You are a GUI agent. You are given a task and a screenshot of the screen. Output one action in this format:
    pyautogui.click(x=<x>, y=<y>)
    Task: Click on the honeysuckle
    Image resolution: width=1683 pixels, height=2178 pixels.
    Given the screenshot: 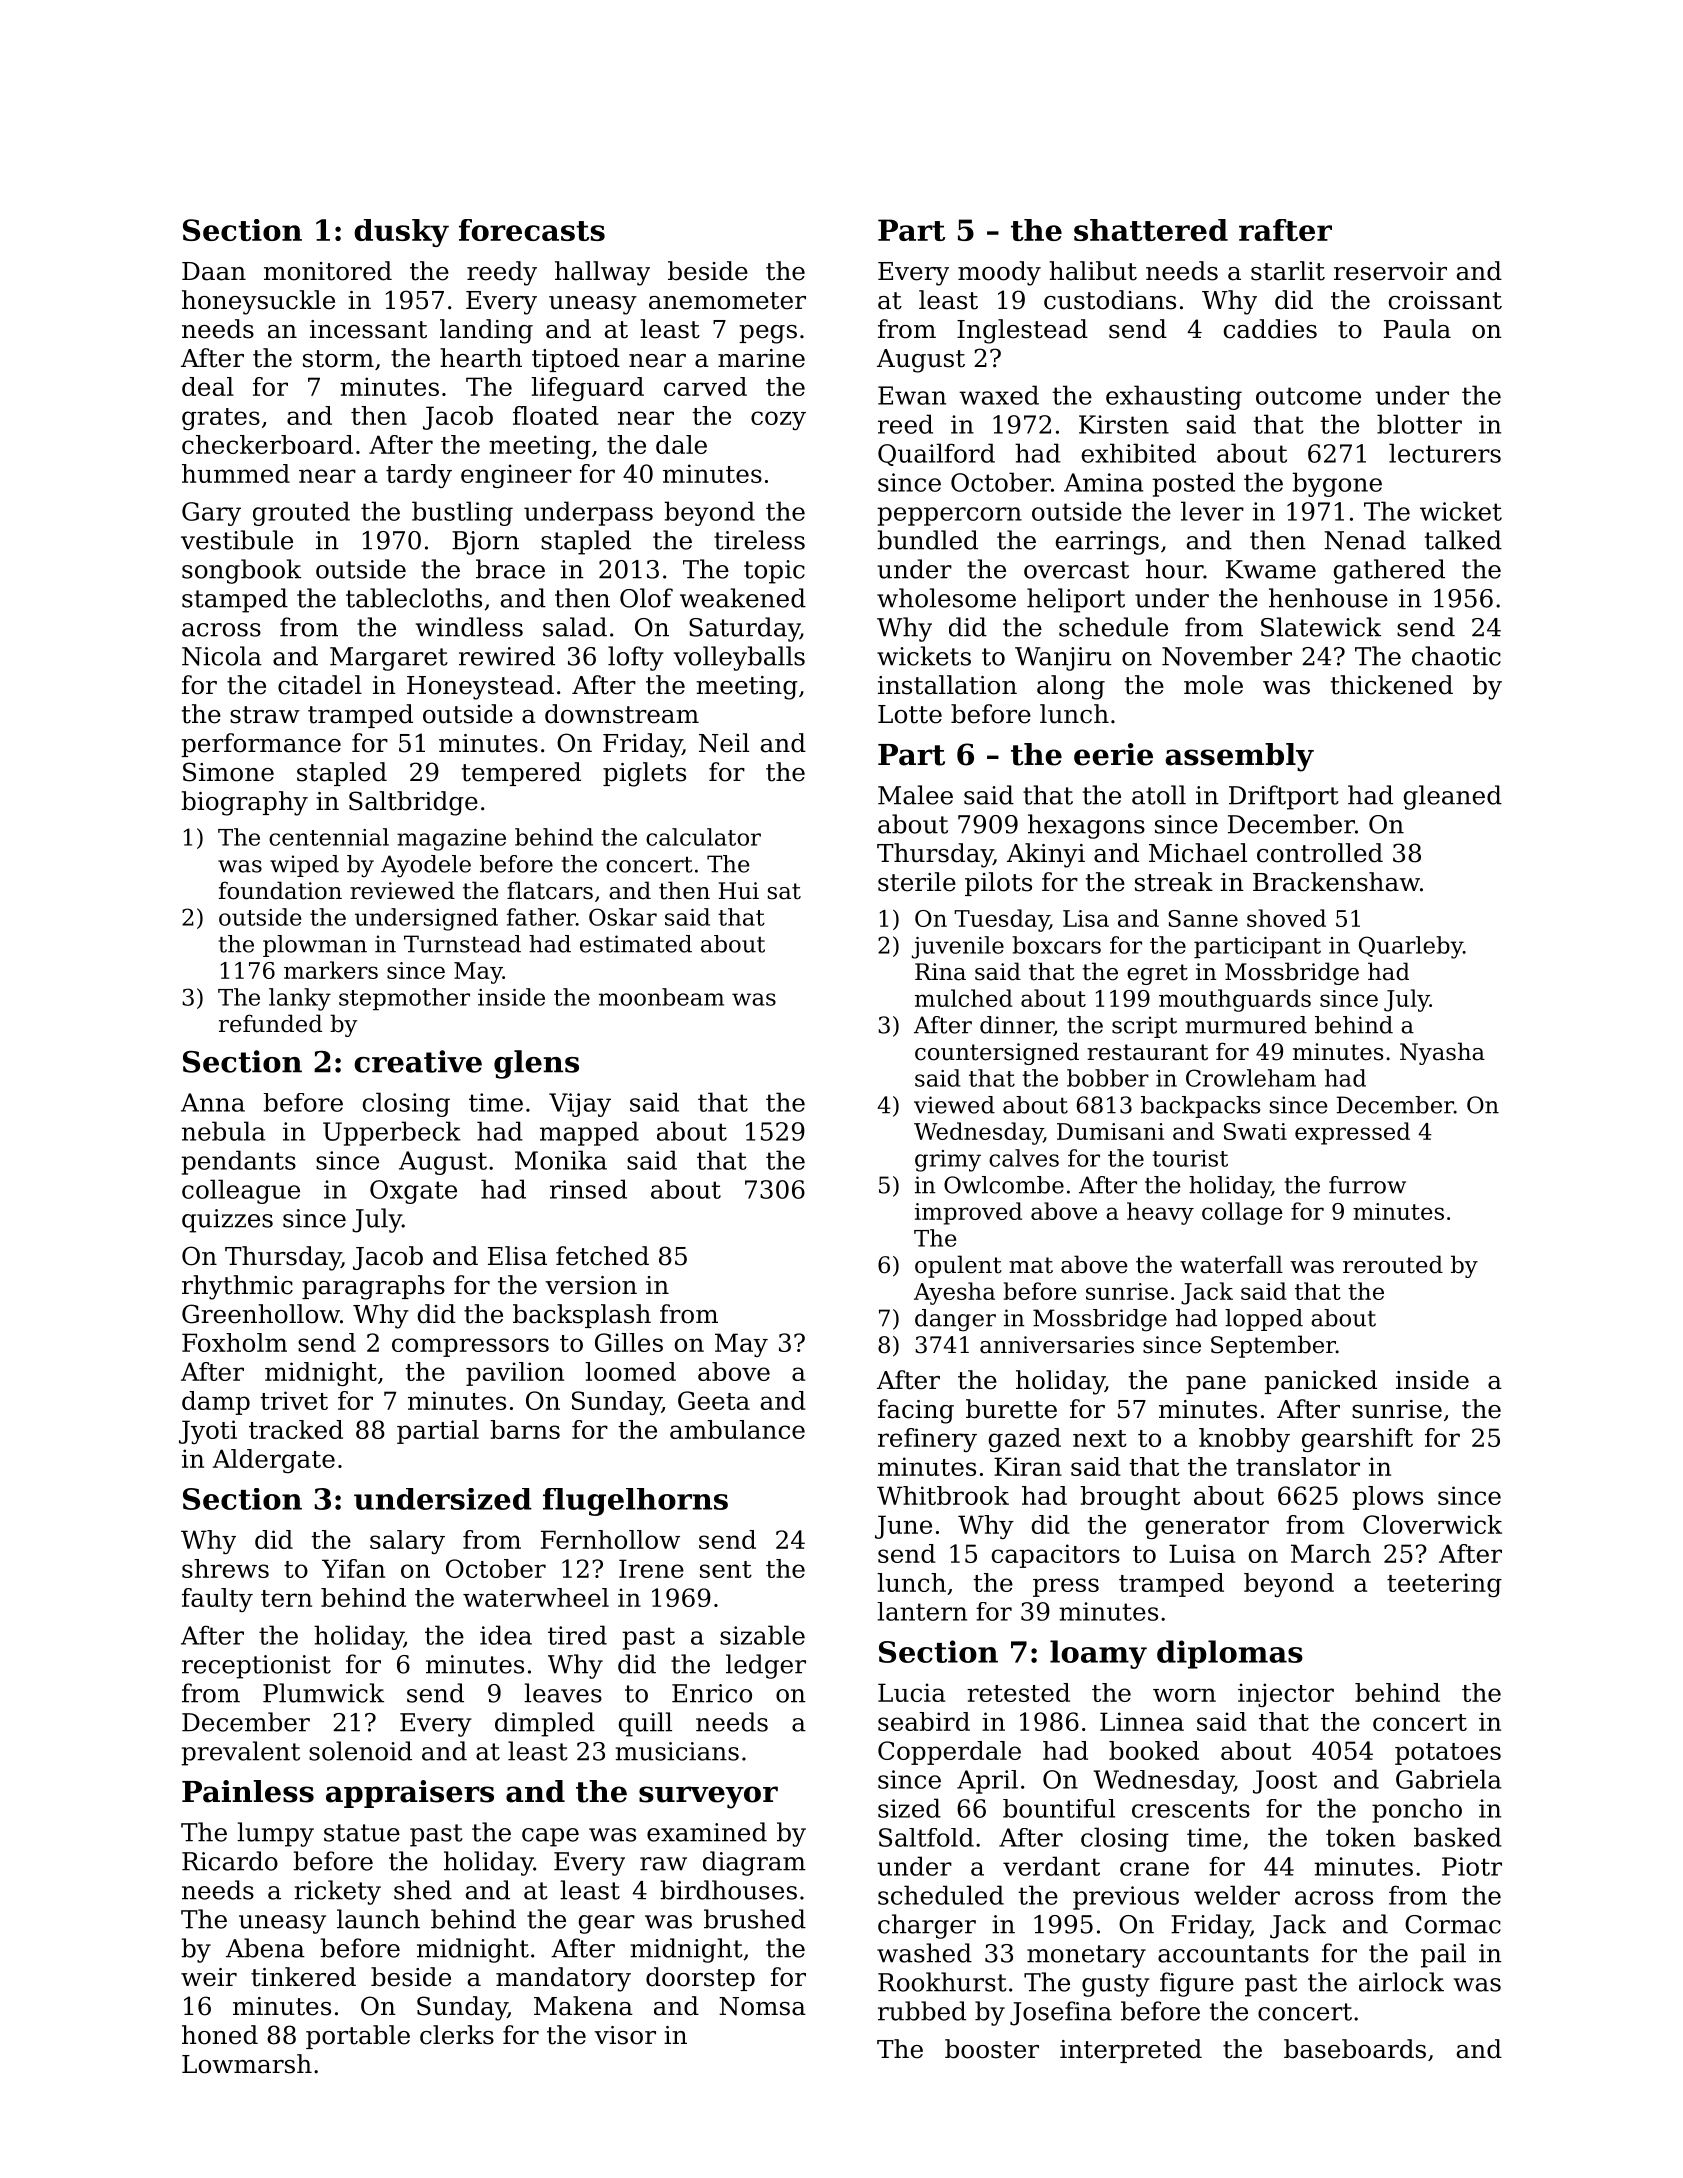 What is the action you would take?
    pyautogui.click(x=258, y=302)
